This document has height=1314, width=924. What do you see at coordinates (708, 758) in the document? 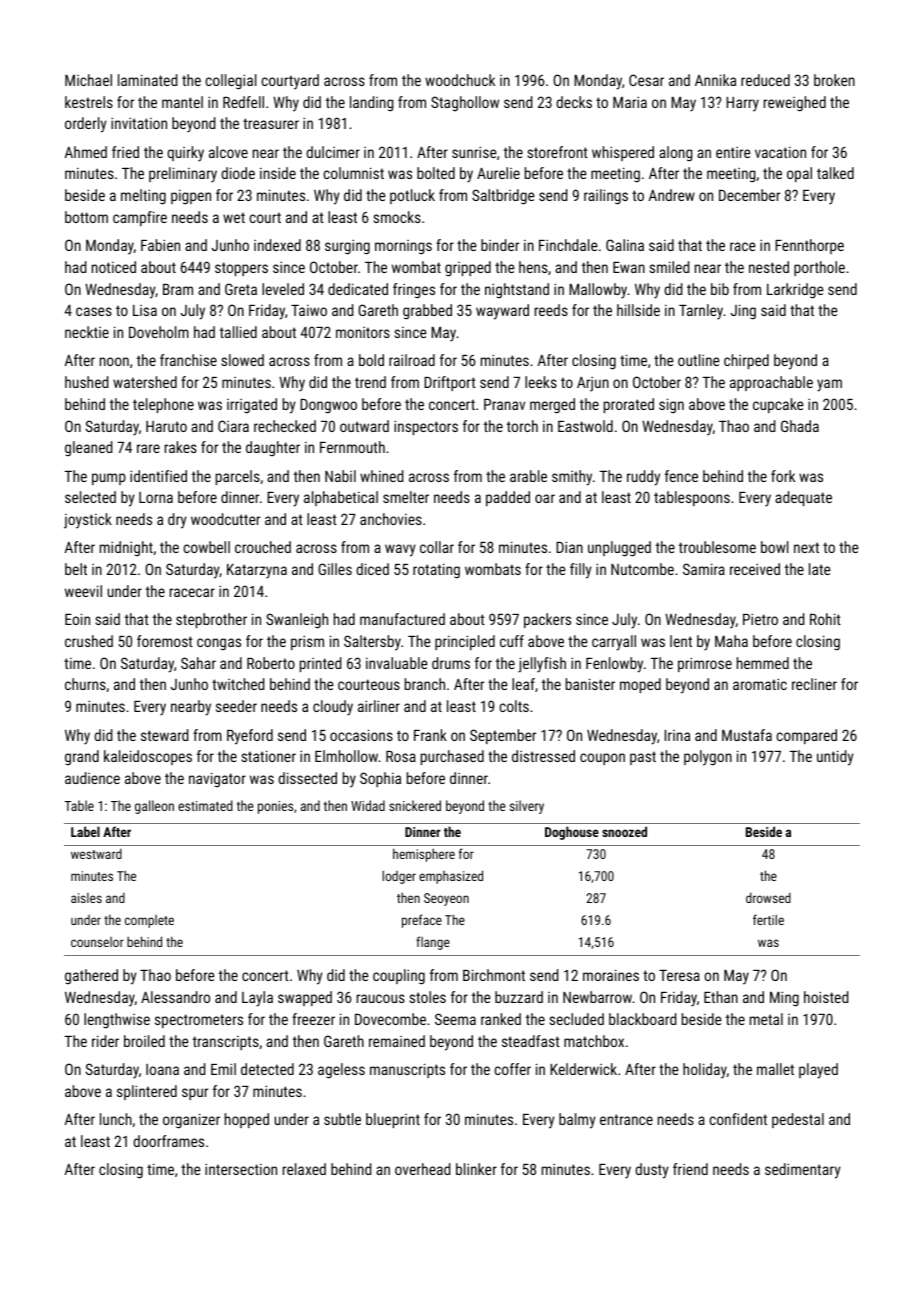
I see `polygon` at bounding box center [708, 758].
